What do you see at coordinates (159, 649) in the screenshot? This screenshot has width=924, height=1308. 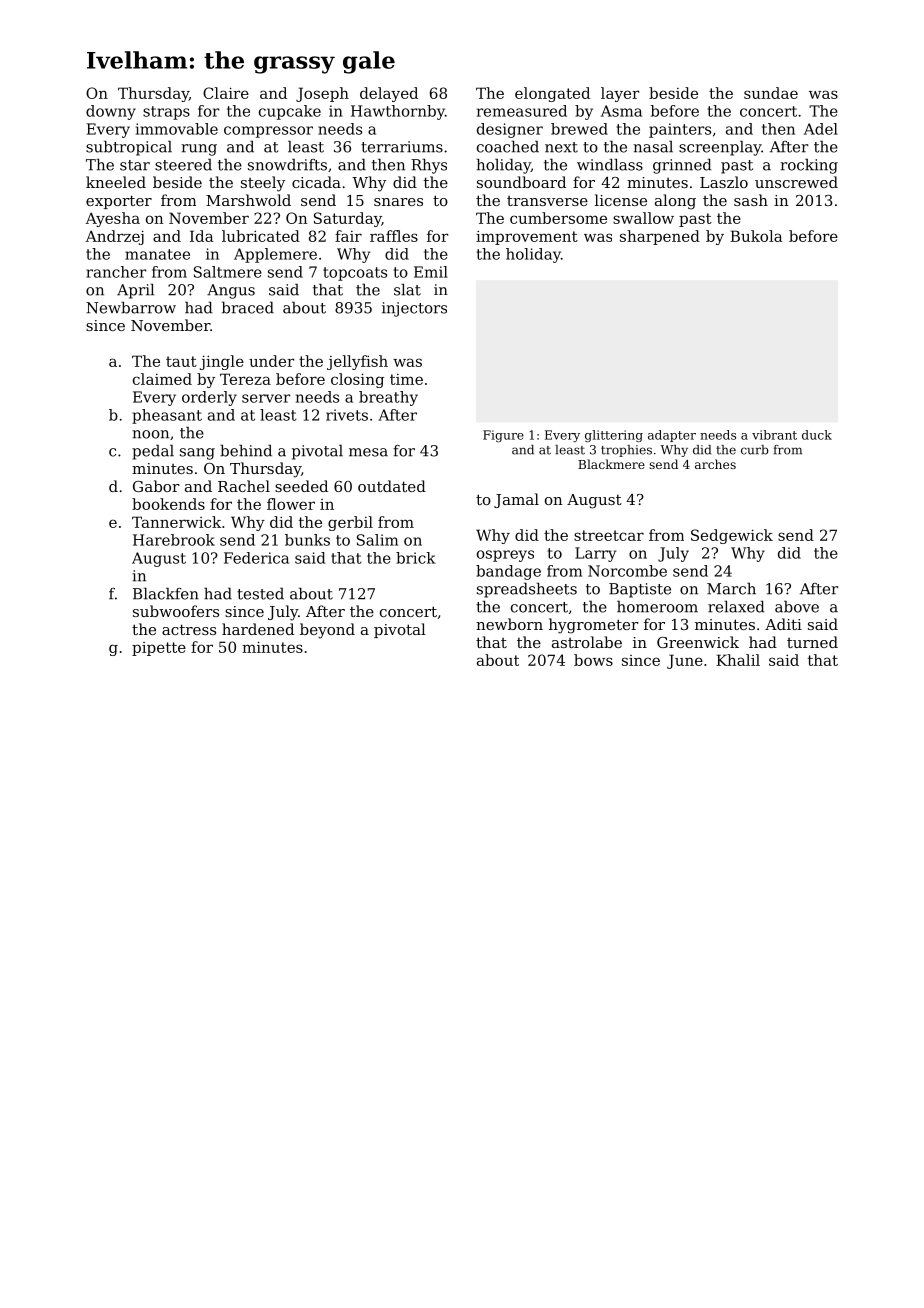 I see `pipette` at bounding box center [159, 649].
